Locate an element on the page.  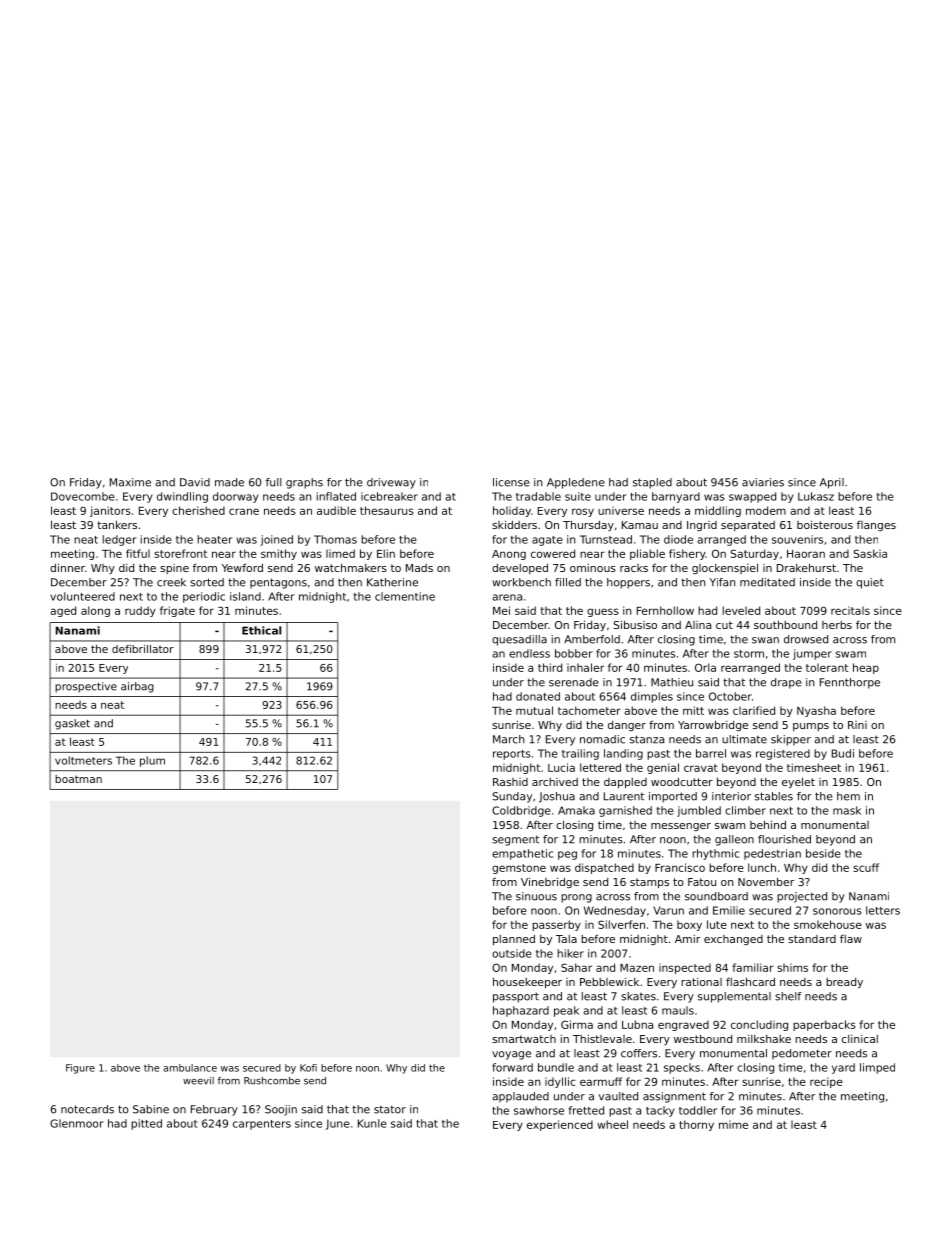
airbag is located at coordinates (137, 687).
